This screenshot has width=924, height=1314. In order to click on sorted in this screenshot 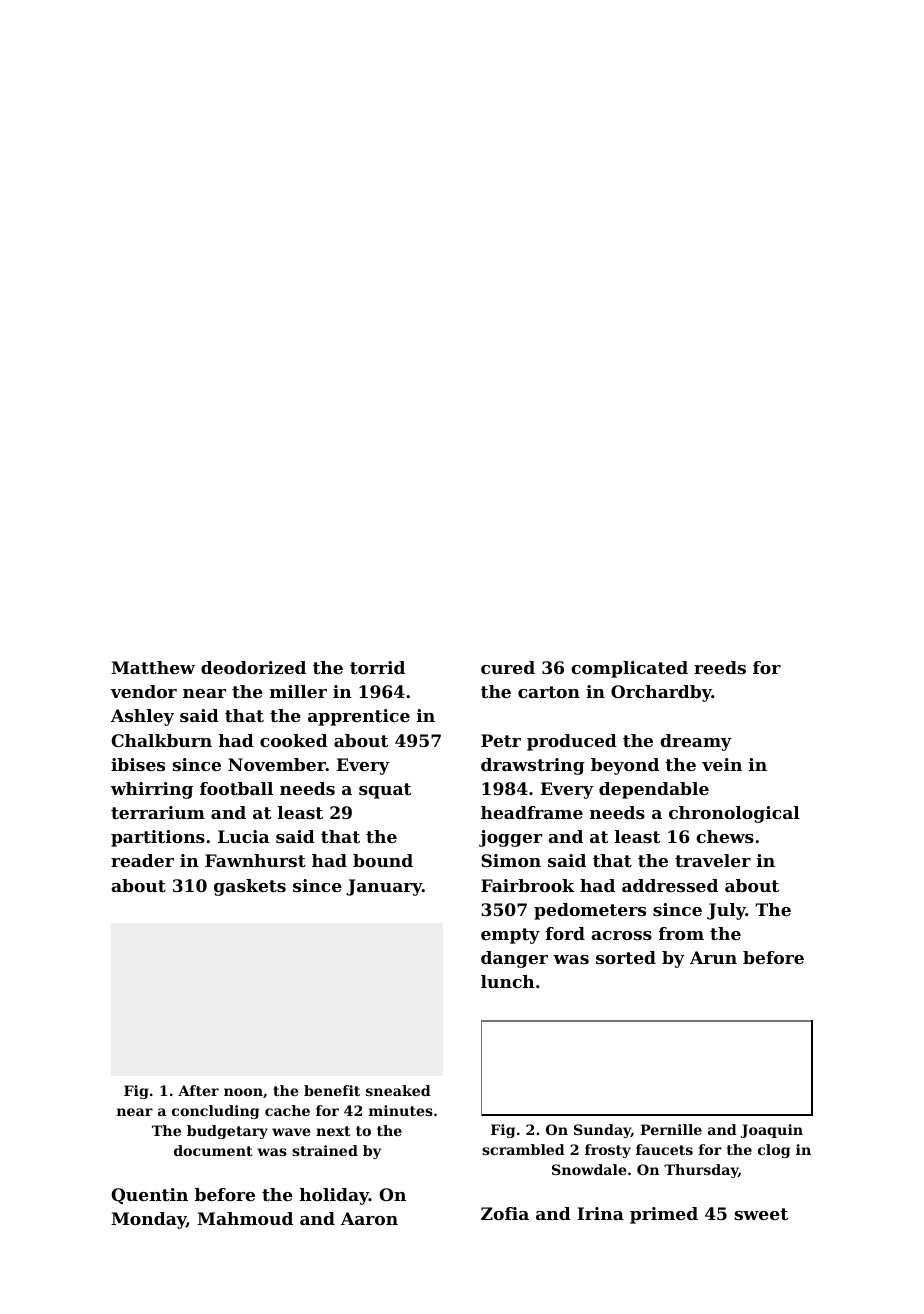, I will do `click(626, 957)`.
